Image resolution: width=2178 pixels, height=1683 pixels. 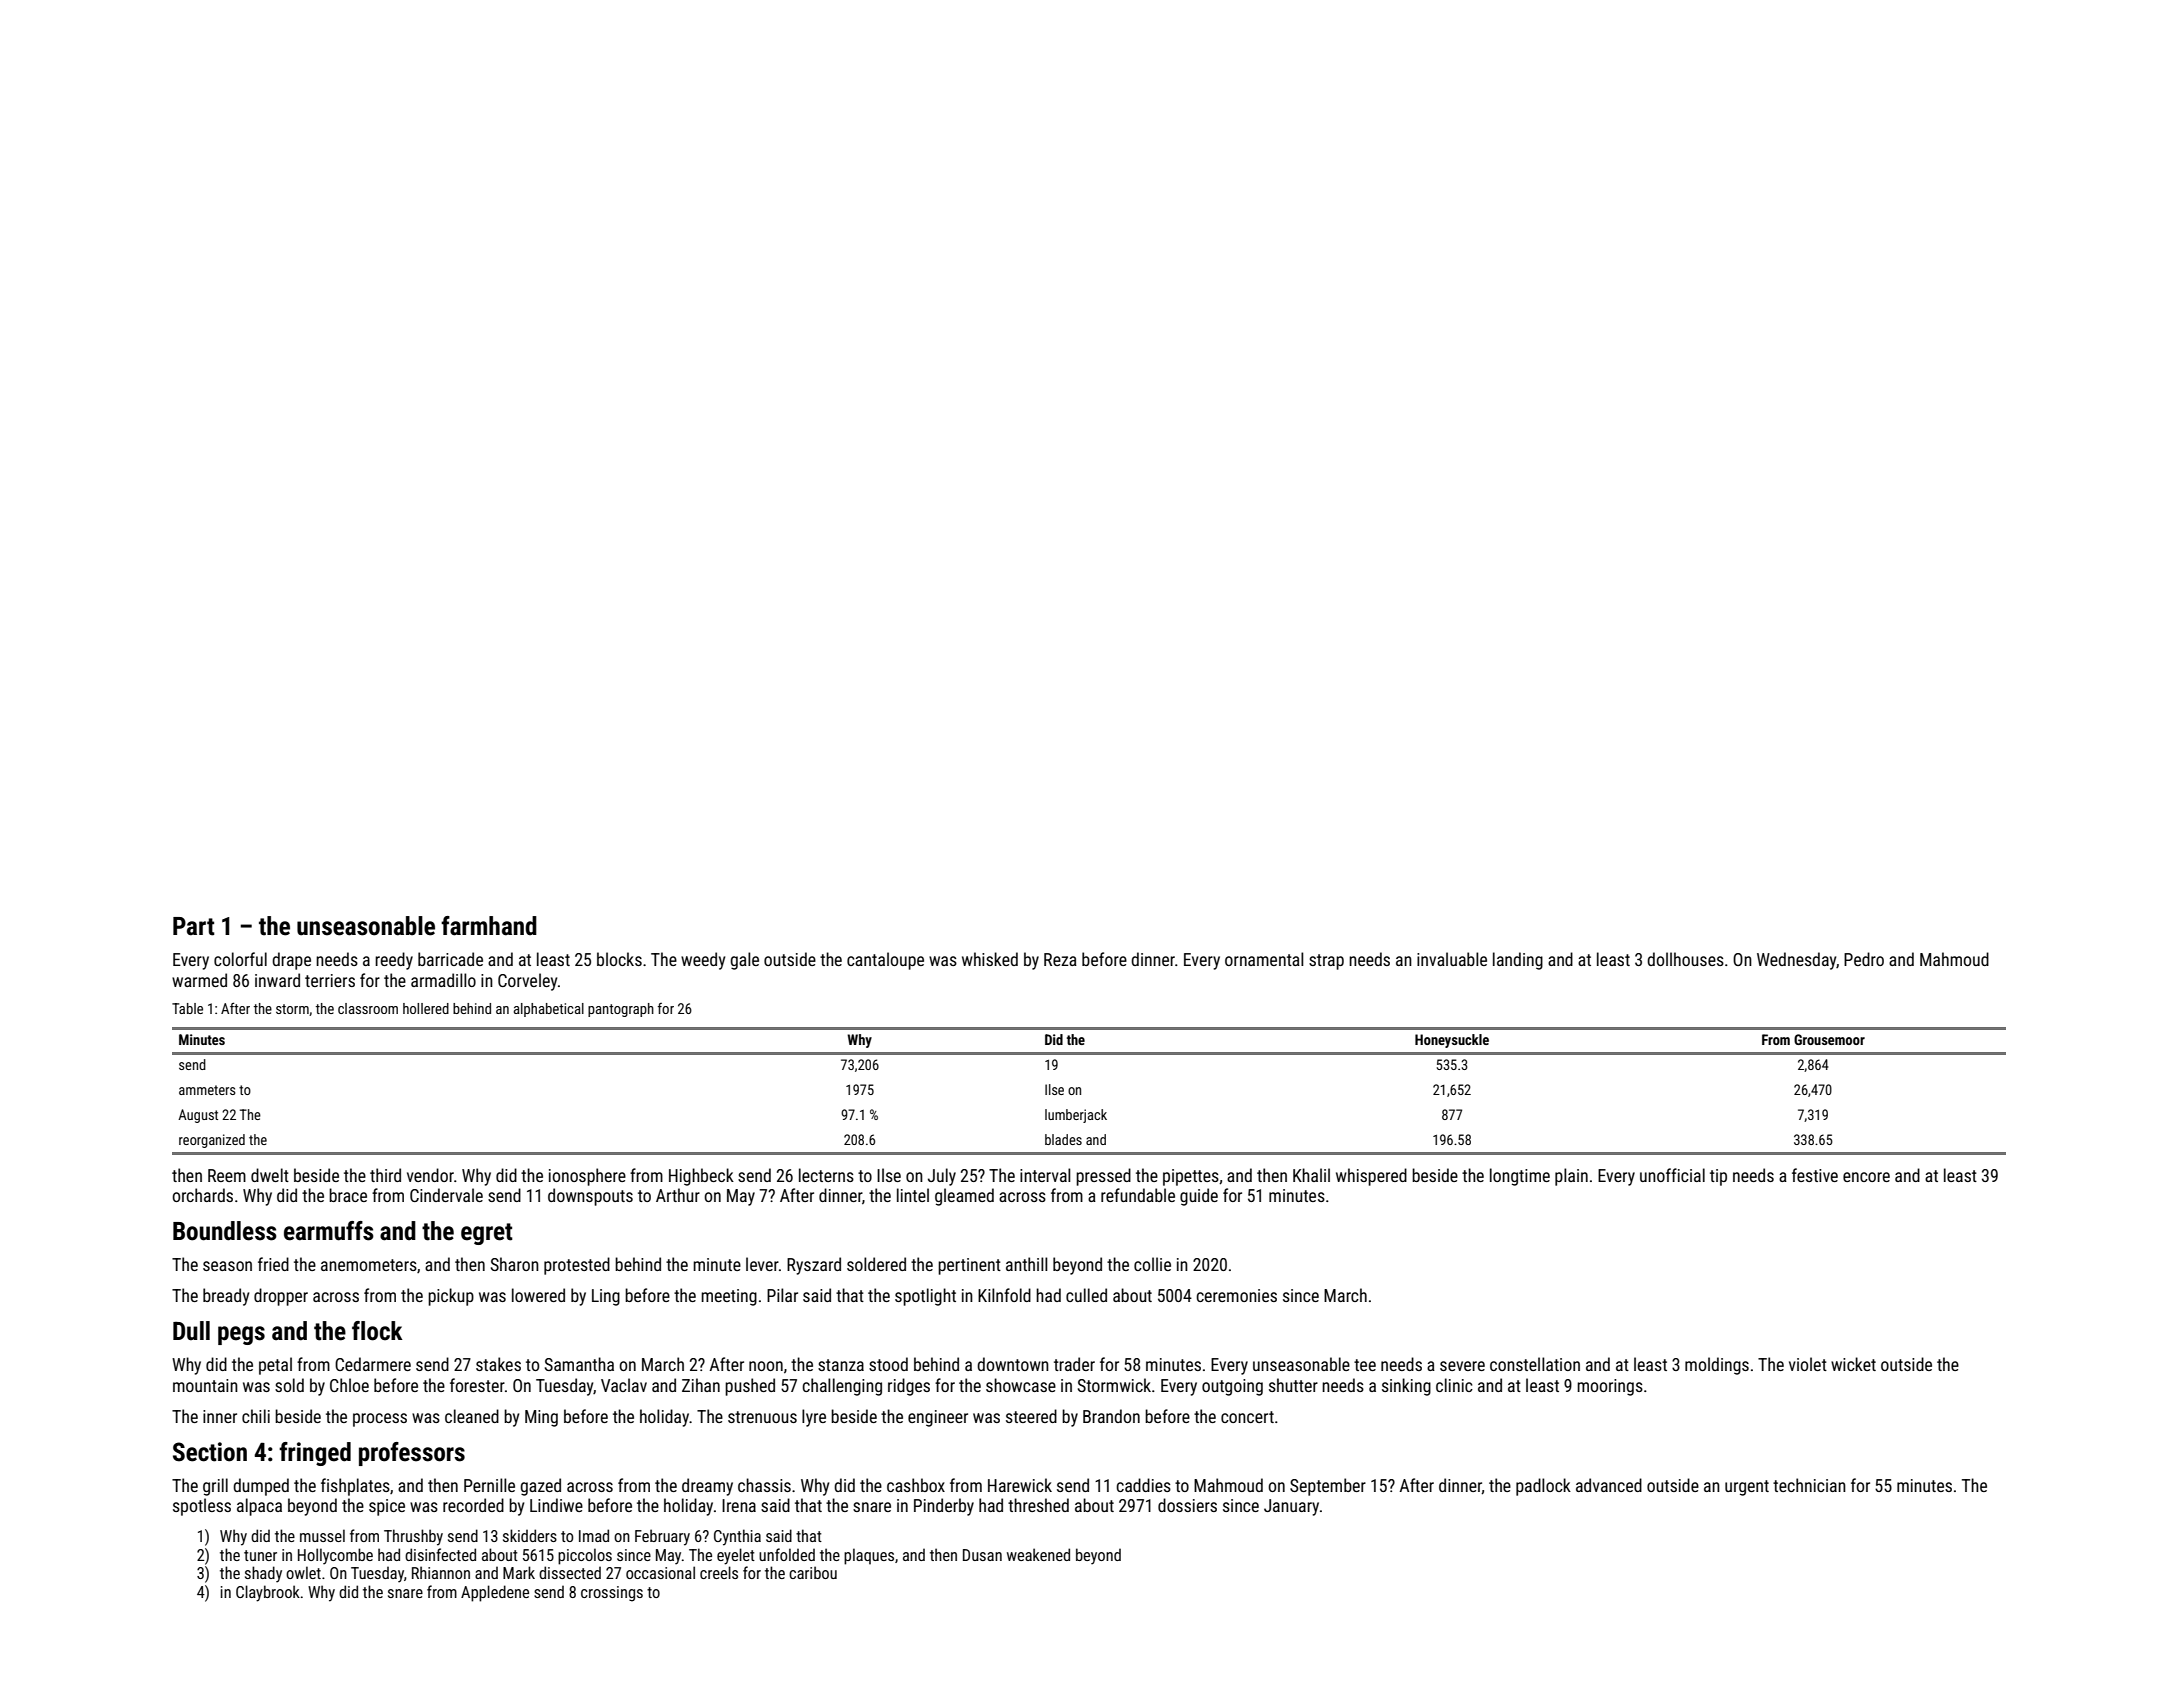 What do you see at coordinates (1311, 1175) in the screenshot?
I see `Khalil` at bounding box center [1311, 1175].
